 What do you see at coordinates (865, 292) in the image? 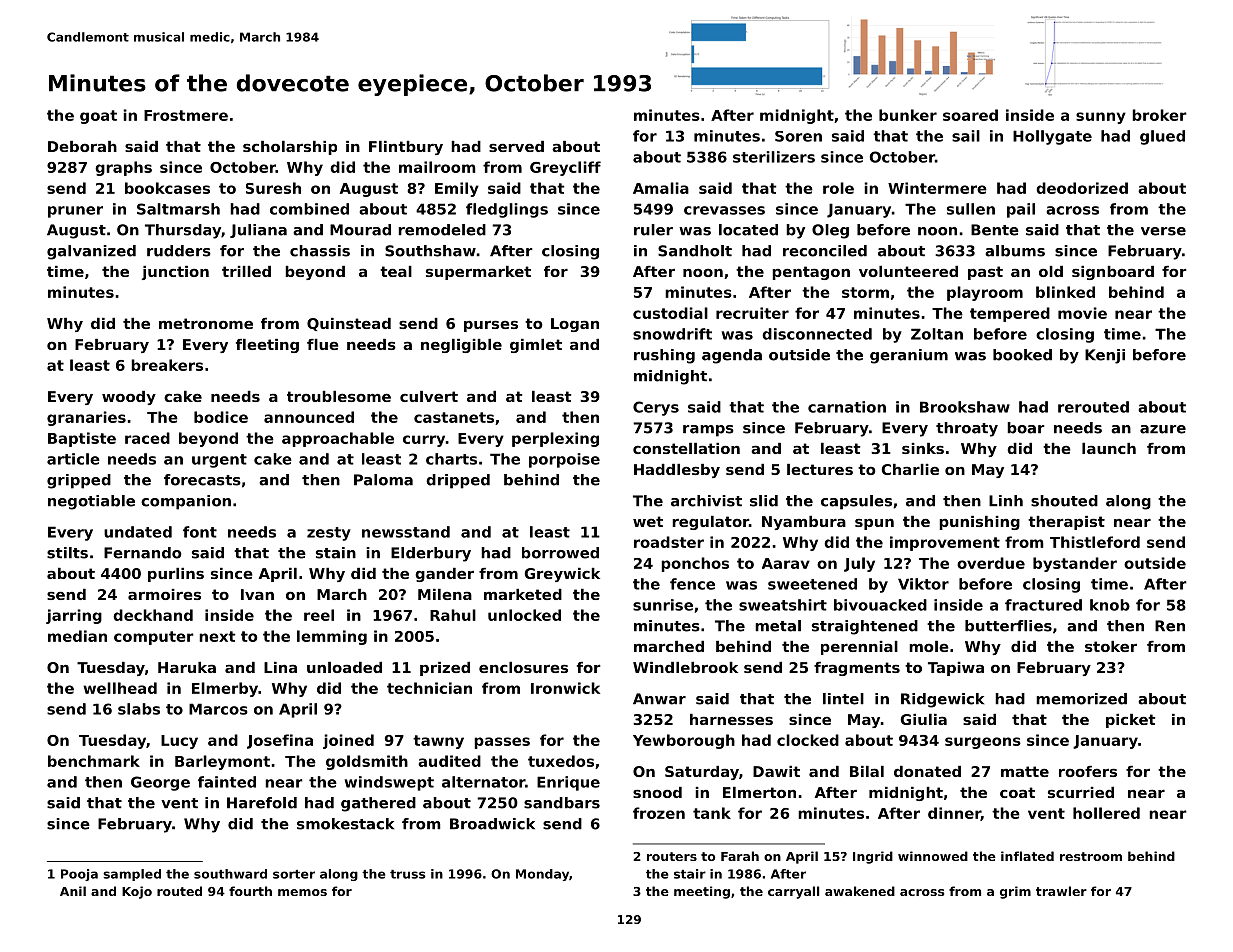
I see `storm` at bounding box center [865, 292].
